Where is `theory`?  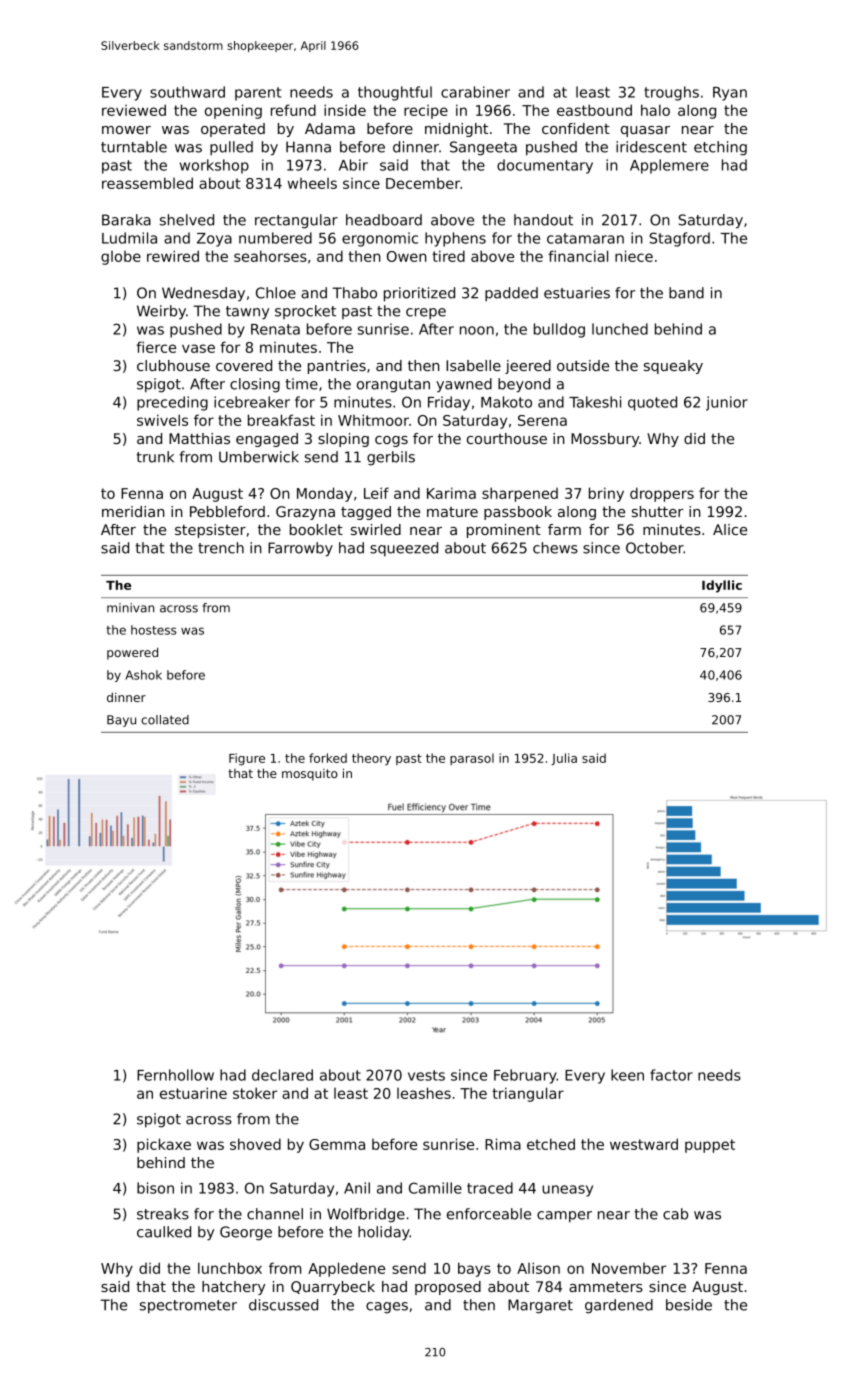
theory is located at coordinates (371, 759).
